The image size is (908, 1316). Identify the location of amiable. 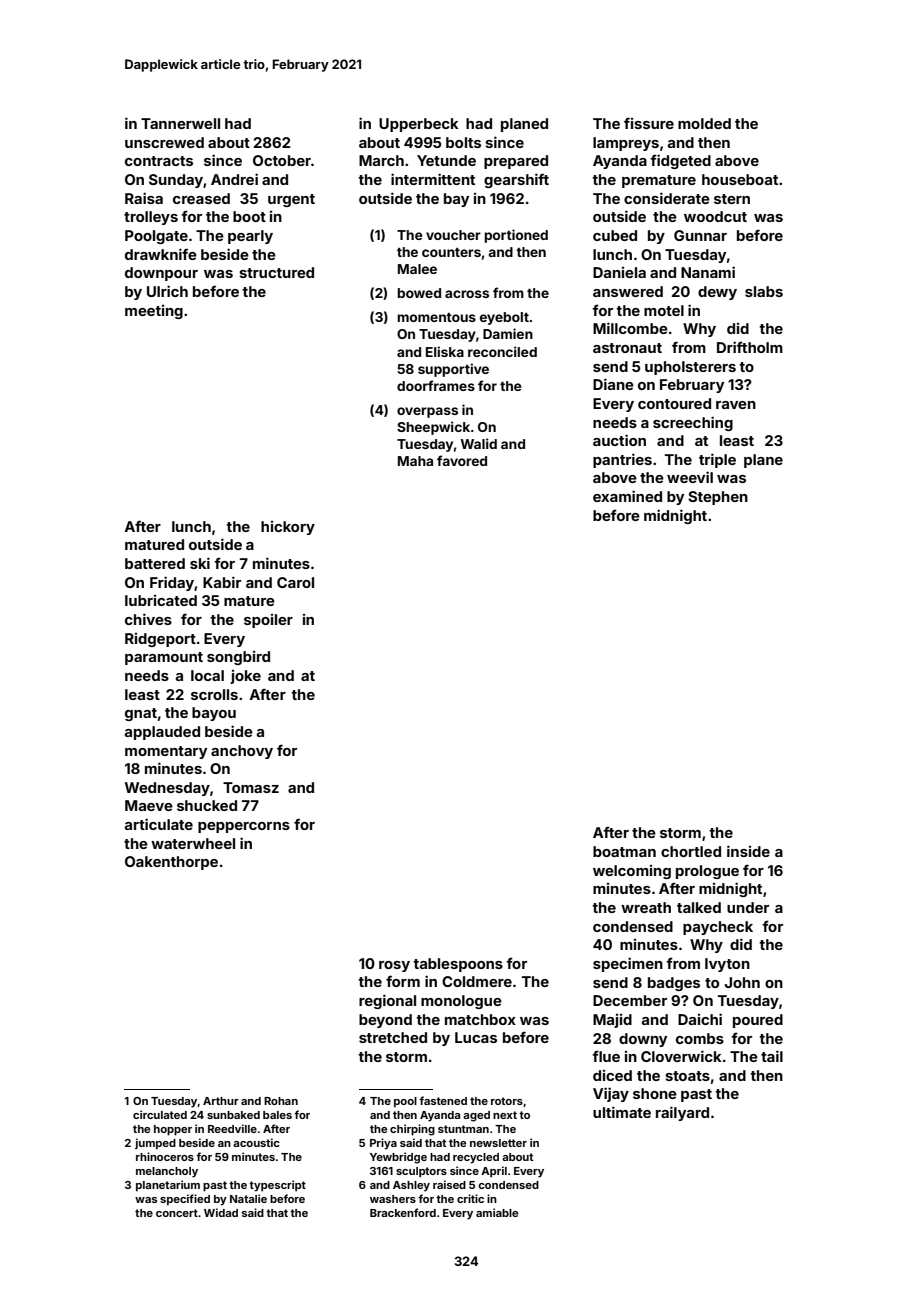
(497, 1212).
